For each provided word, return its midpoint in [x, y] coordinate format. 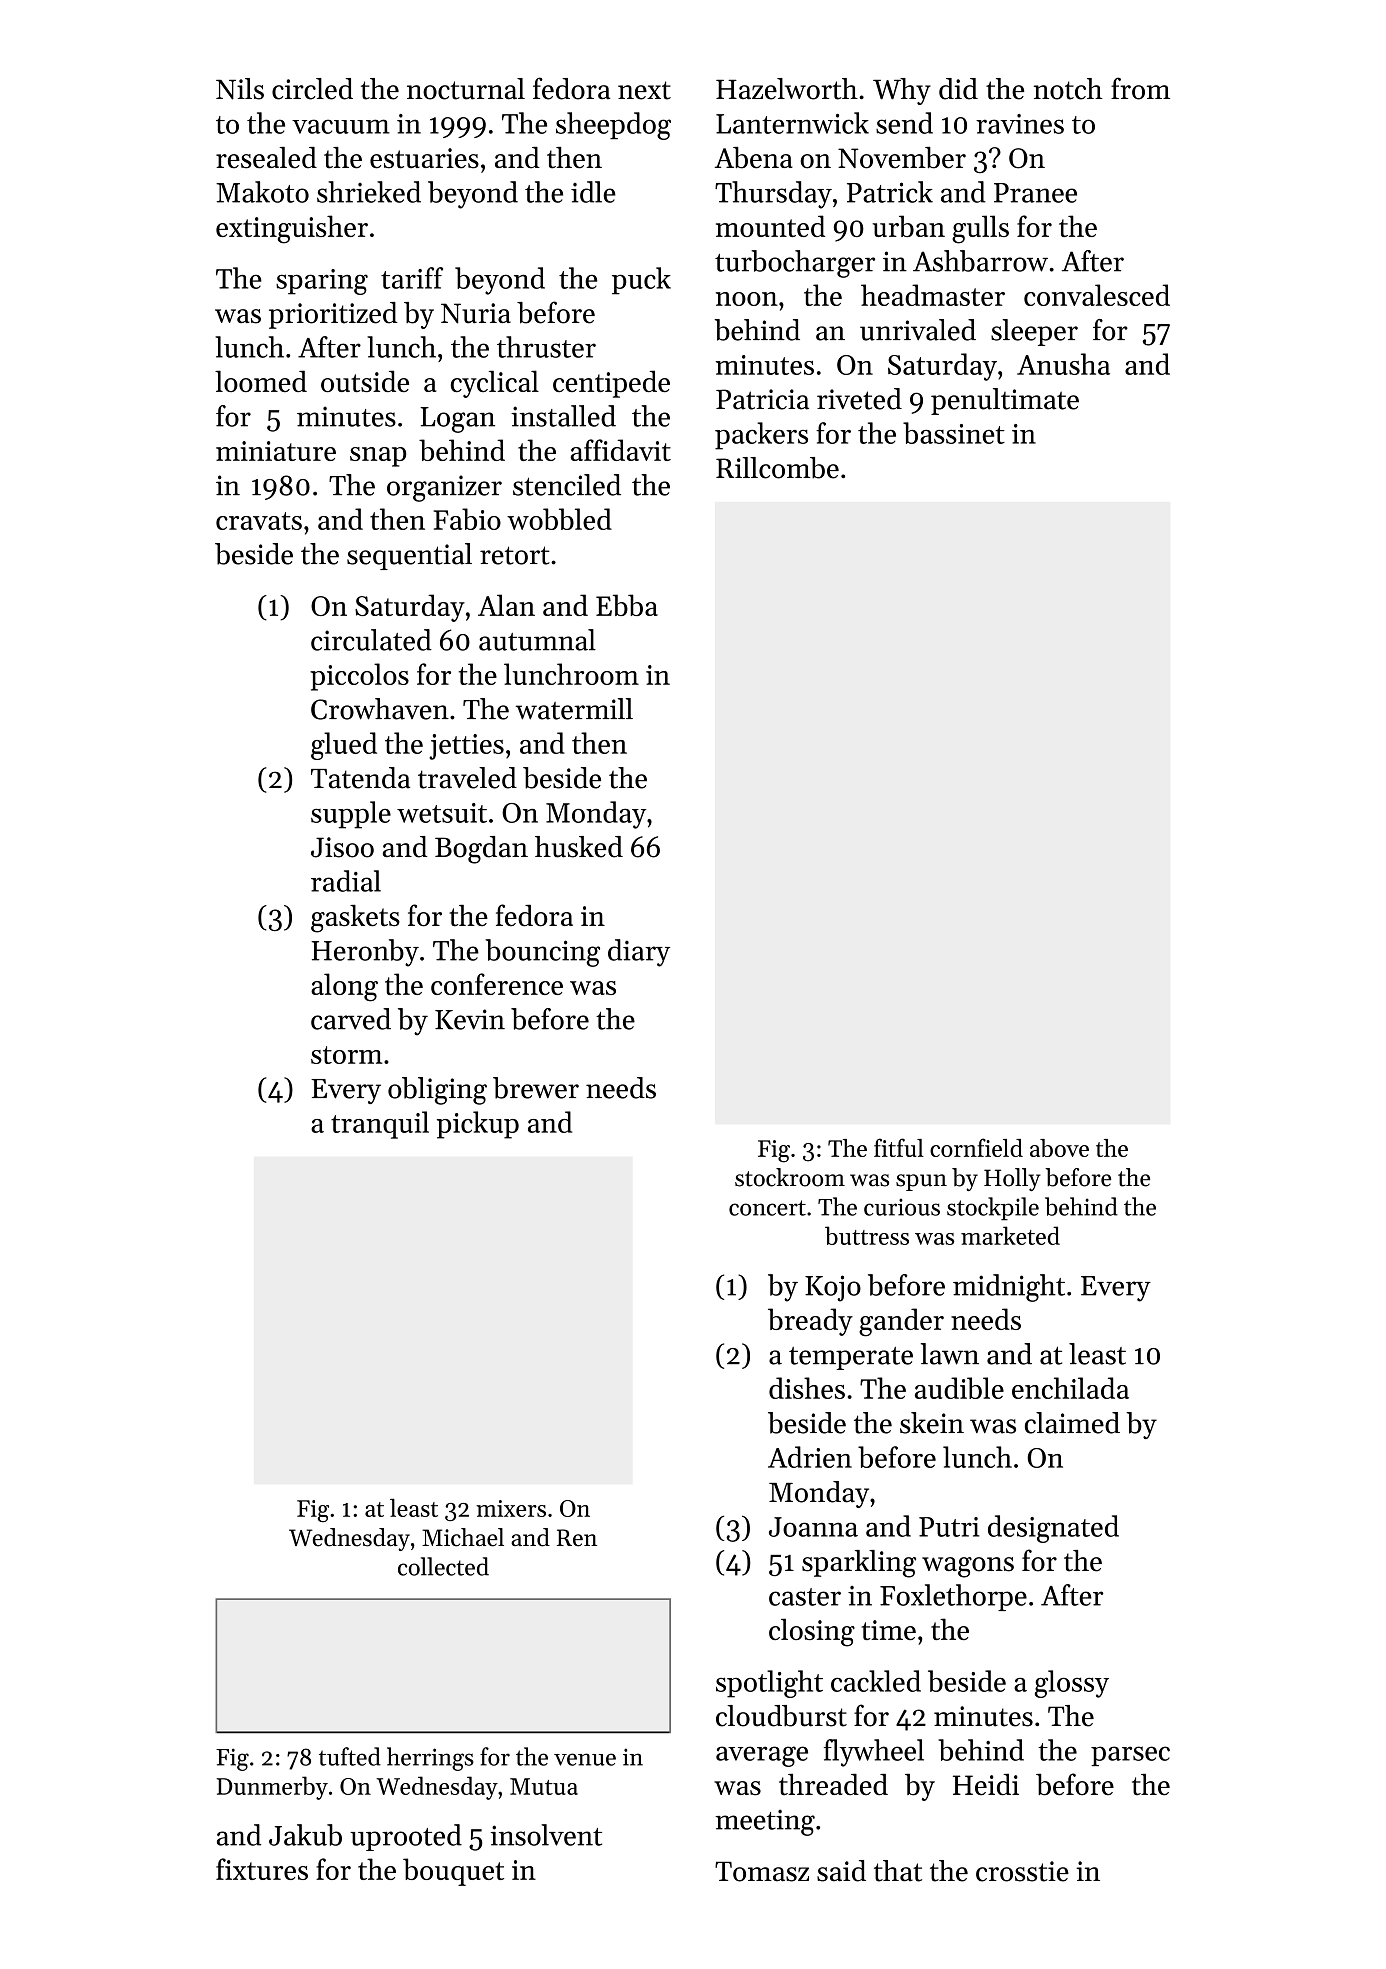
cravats [259, 521]
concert [767, 1208]
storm [347, 1055]
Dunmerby [272, 1788]
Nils [240, 89]
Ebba [627, 605]
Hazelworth [787, 89]
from [1140, 88]
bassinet [954, 433]
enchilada [1070, 1388]
